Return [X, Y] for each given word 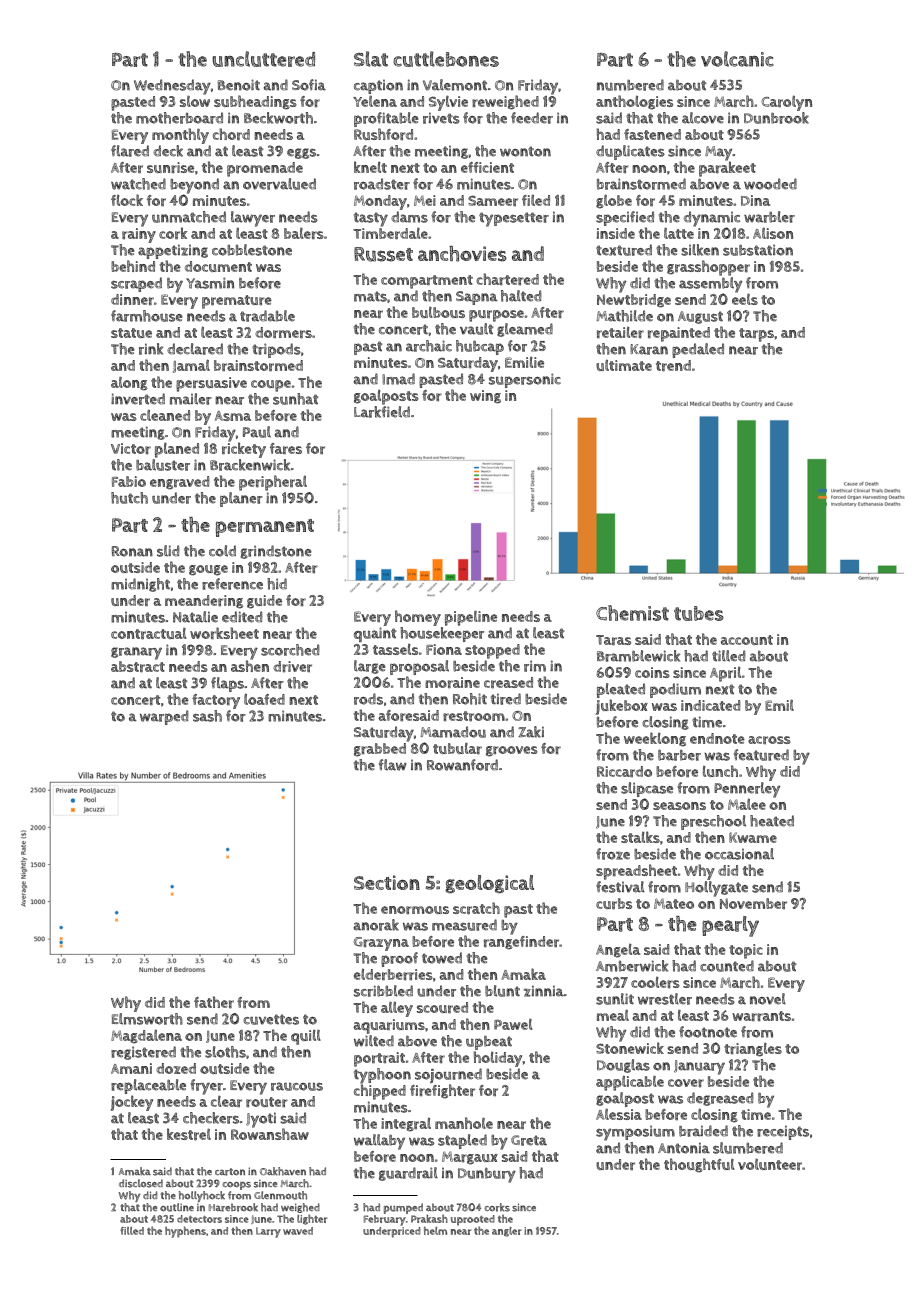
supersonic [525, 380]
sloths [225, 1052]
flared [130, 151]
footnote [708, 1032]
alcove [703, 118]
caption [378, 86]
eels [745, 299]
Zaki [531, 732]
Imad [398, 379]
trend [673, 366]
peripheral [273, 483]
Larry [268, 1232]
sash [207, 716]
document [218, 266]
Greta [529, 1140]
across [769, 740]
